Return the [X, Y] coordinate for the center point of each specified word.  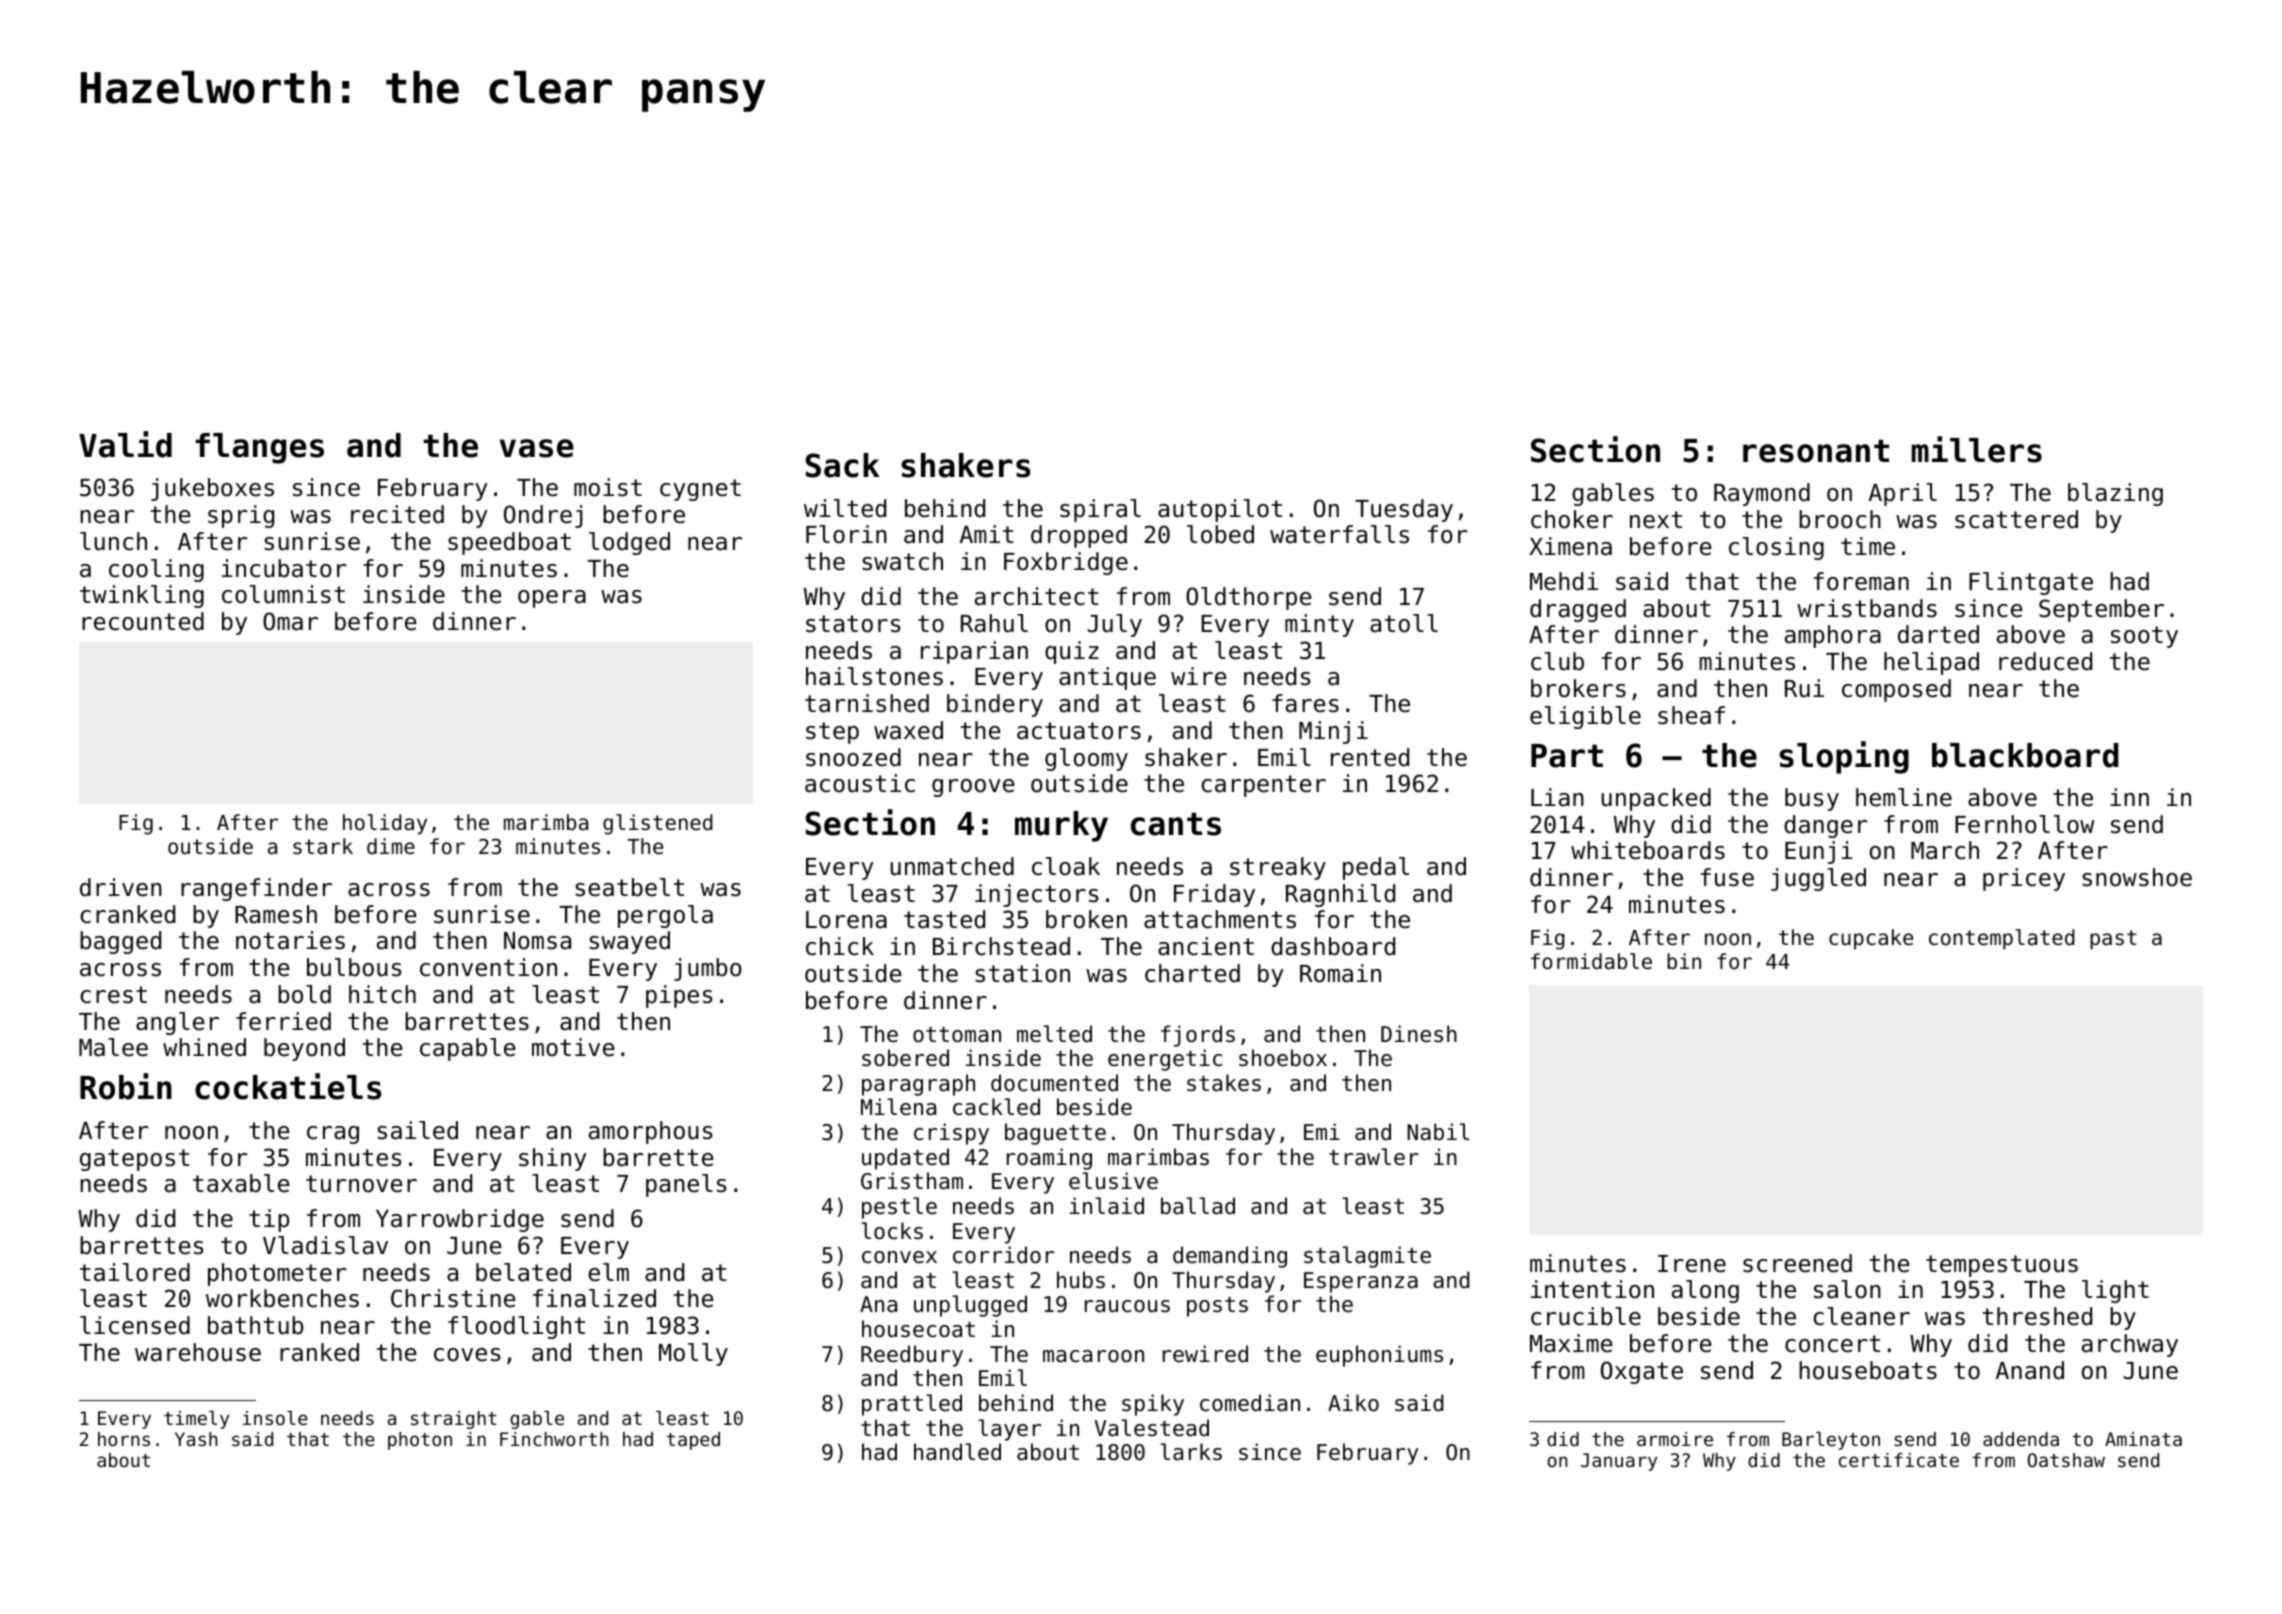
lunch [113, 541]
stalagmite [1367, 1257]
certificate [1899, 1460]
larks [1191, 1452]
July [1114, 625]
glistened [658, 824]
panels [686, 1185]
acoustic [860, 783]
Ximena [1570, 546]
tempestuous [2002, 1266]
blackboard [2025, 755]
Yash [196, 1439]
